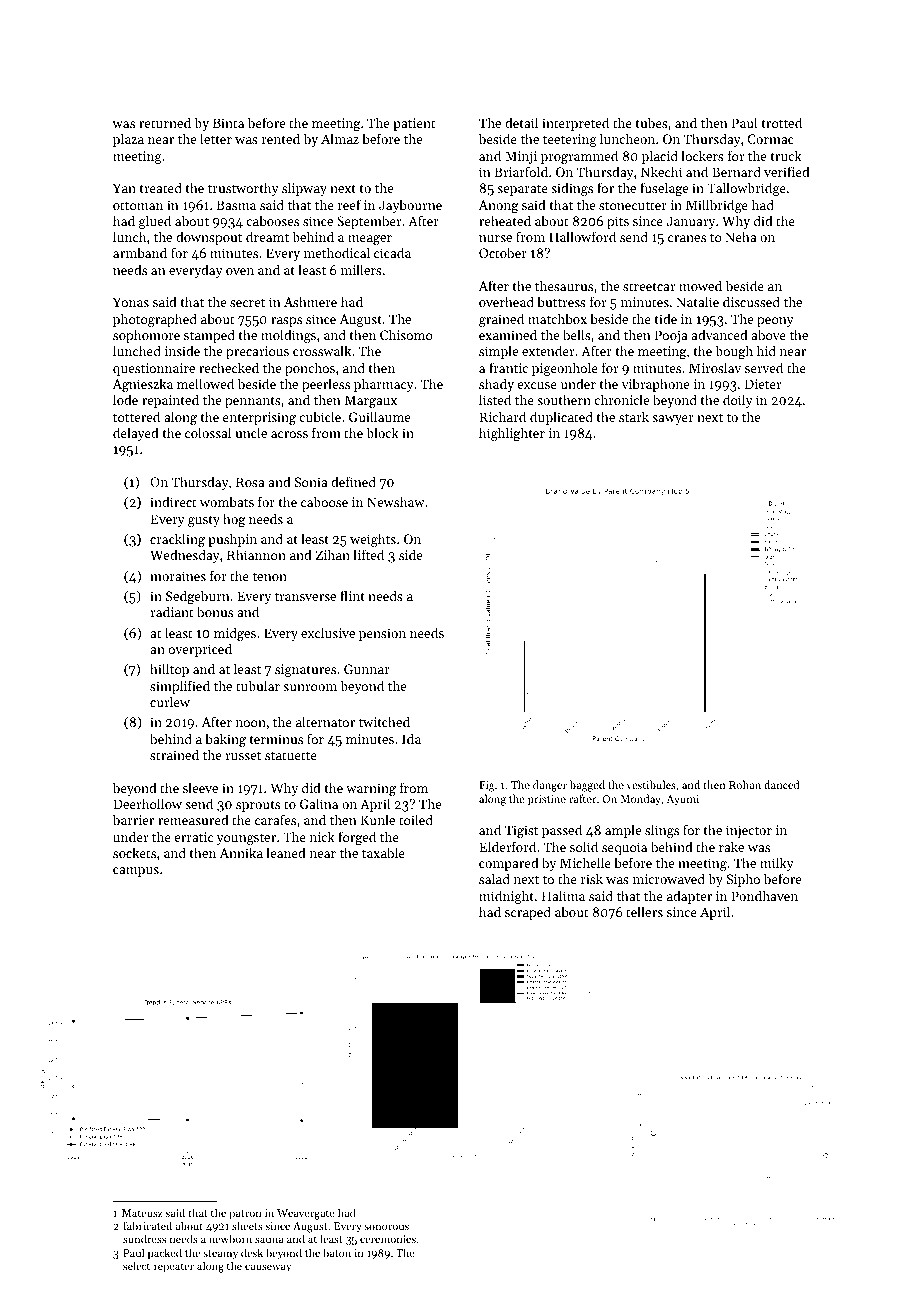 This page has width=924, height=1308. I want to click on taxable, so click(383, 852).
